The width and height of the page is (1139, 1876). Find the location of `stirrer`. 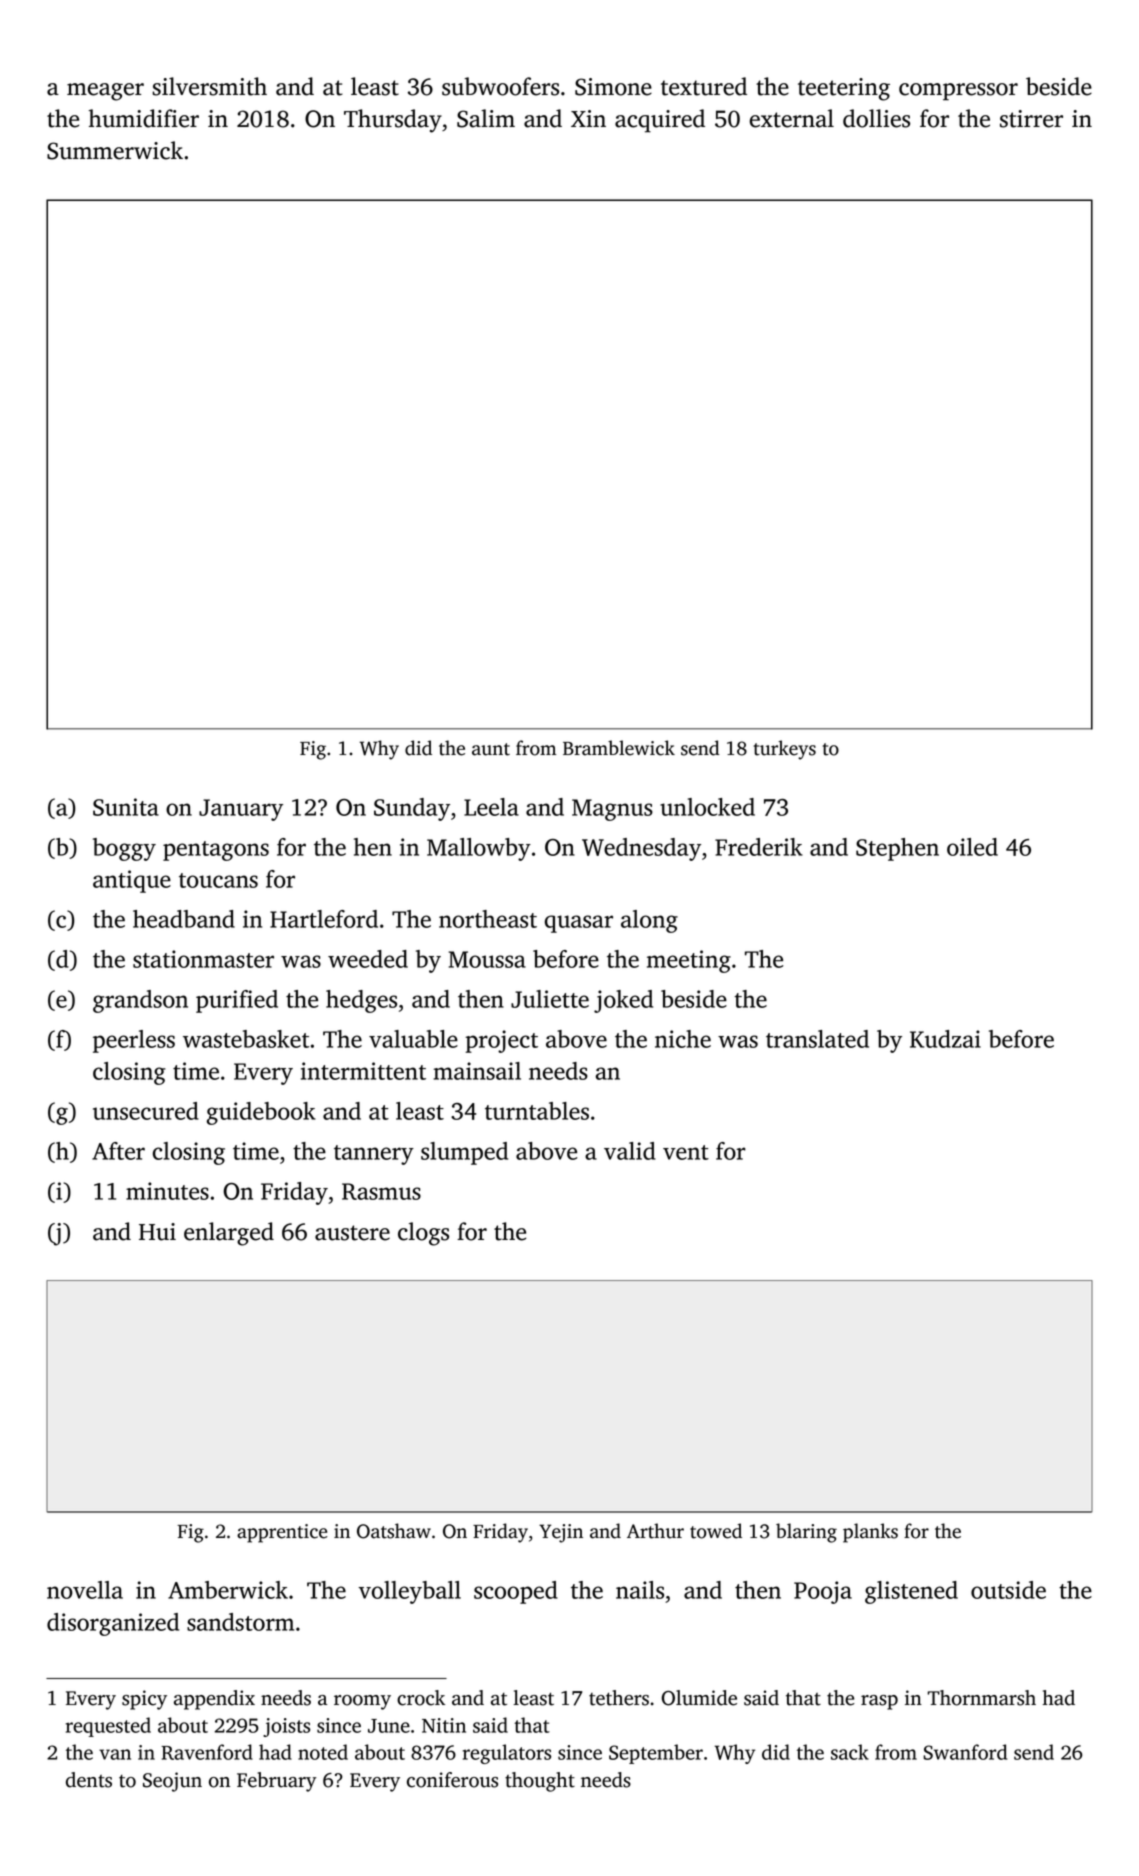

stirrer is located at coordinates (1031, 119).
